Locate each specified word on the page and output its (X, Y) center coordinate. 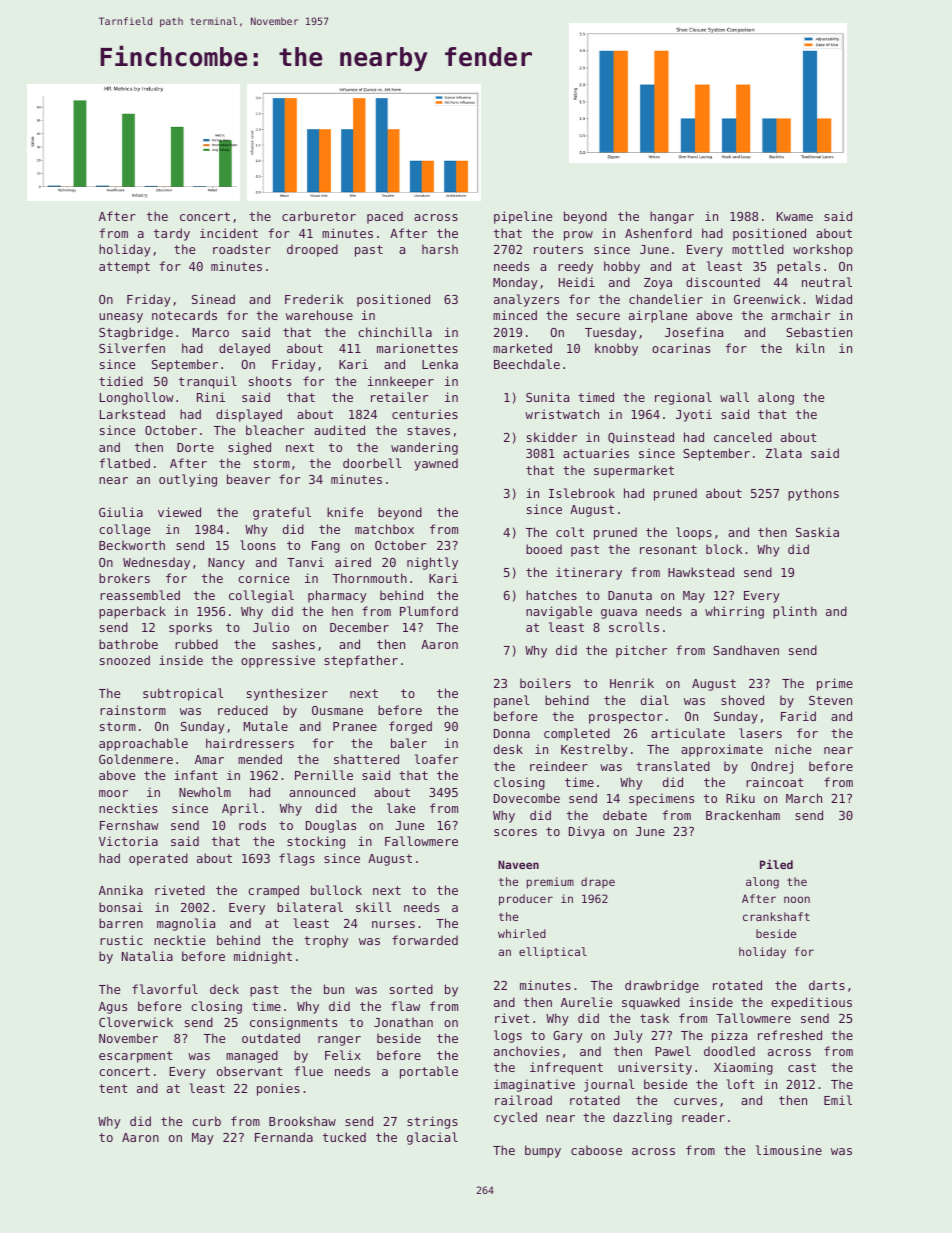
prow (578, 236)
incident (229, 233)
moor (113, 793)
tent (113, 1088)
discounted (723, 282)
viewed (179, 512)
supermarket (634, 471)
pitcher (641, 651)
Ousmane (337, 710)
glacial (432, 1138)
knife (345, 512)
